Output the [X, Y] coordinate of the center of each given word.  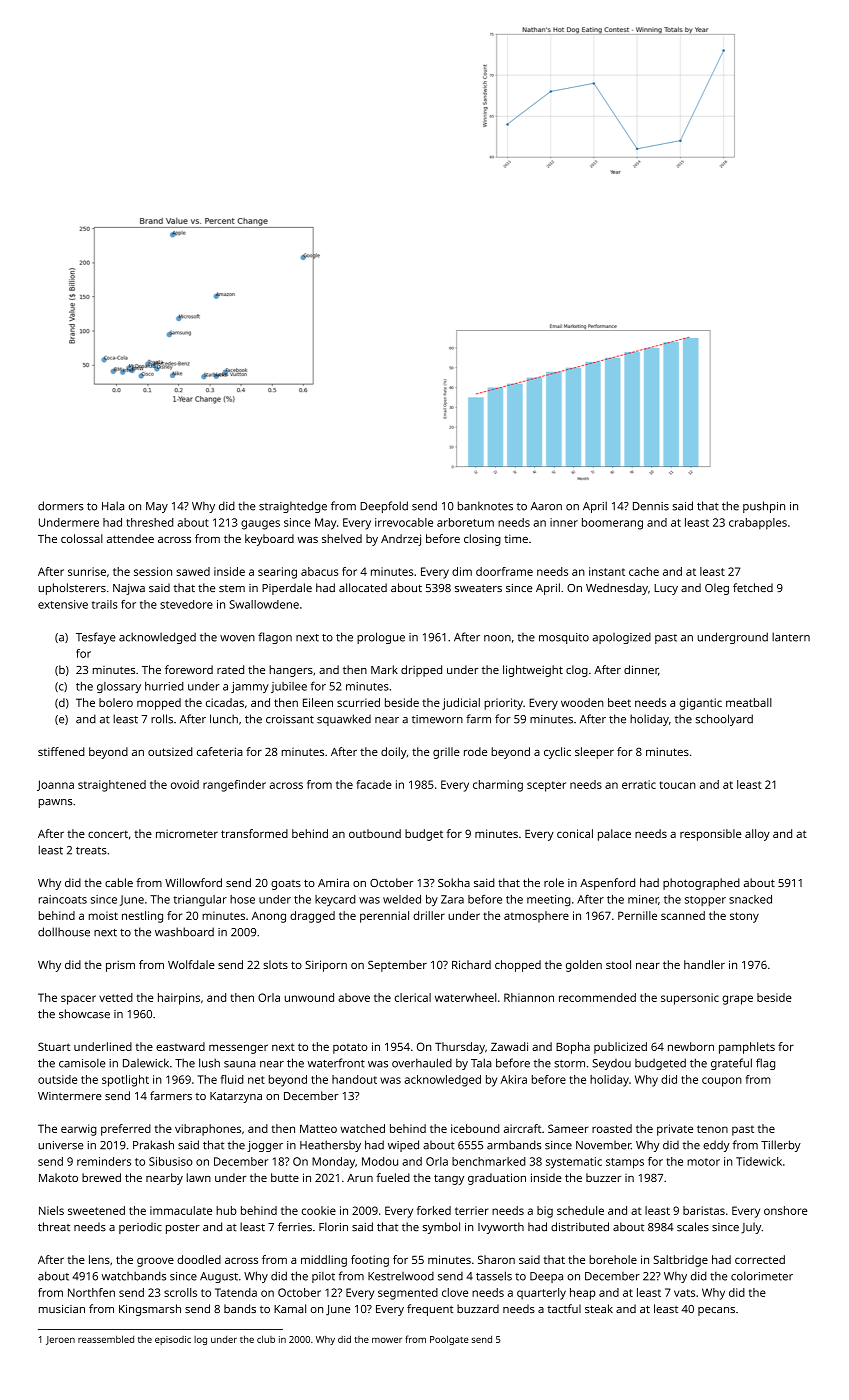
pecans [716, 1311]
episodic [173, 1340]
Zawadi [509, 1046]
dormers [61, 506]
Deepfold [384, 507]
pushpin [764, 507]
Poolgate [449, 1340]
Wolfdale [191, 964]
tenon [712, 1129]
